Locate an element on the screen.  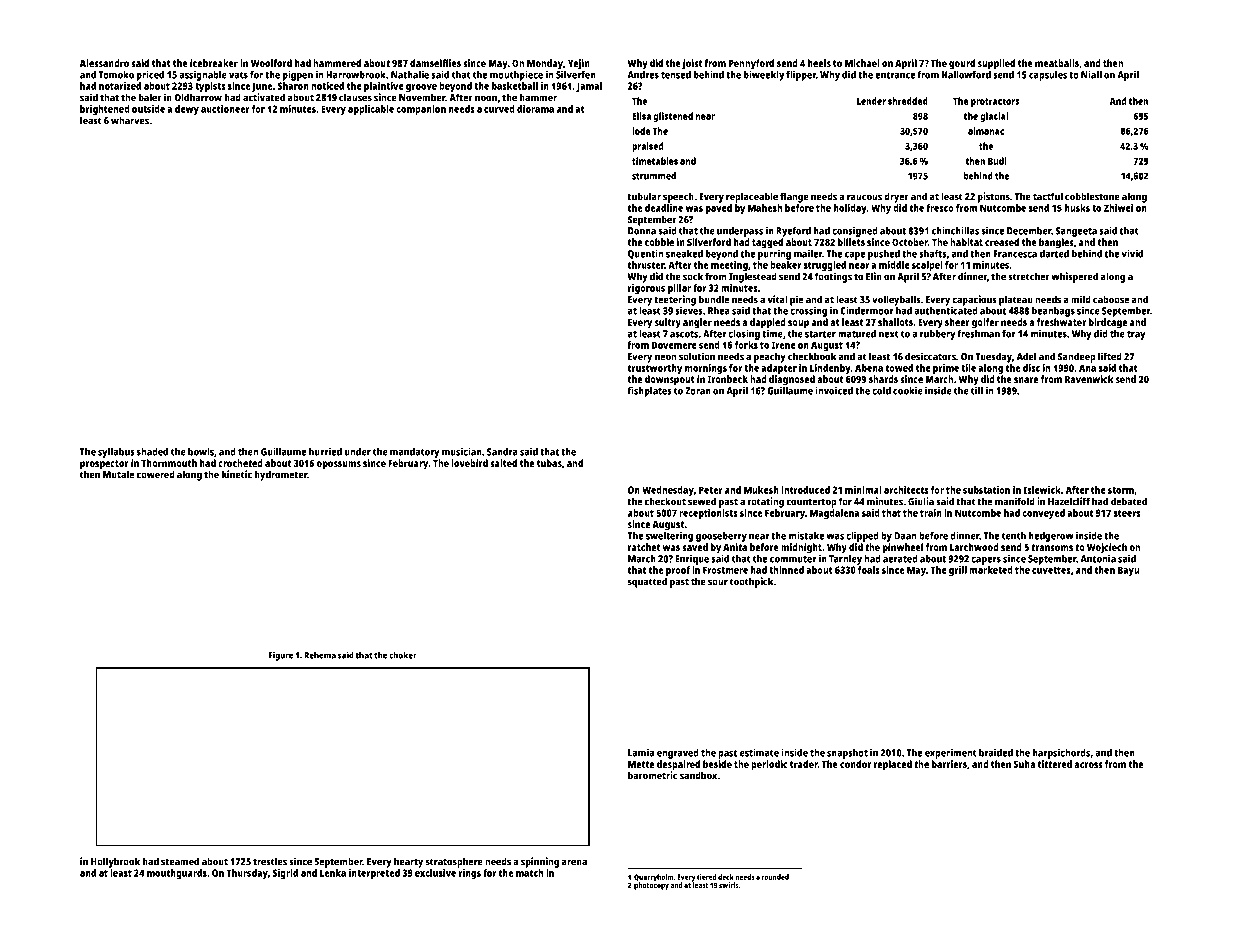
Ravenwick is located at coordinates (1089, 379).
